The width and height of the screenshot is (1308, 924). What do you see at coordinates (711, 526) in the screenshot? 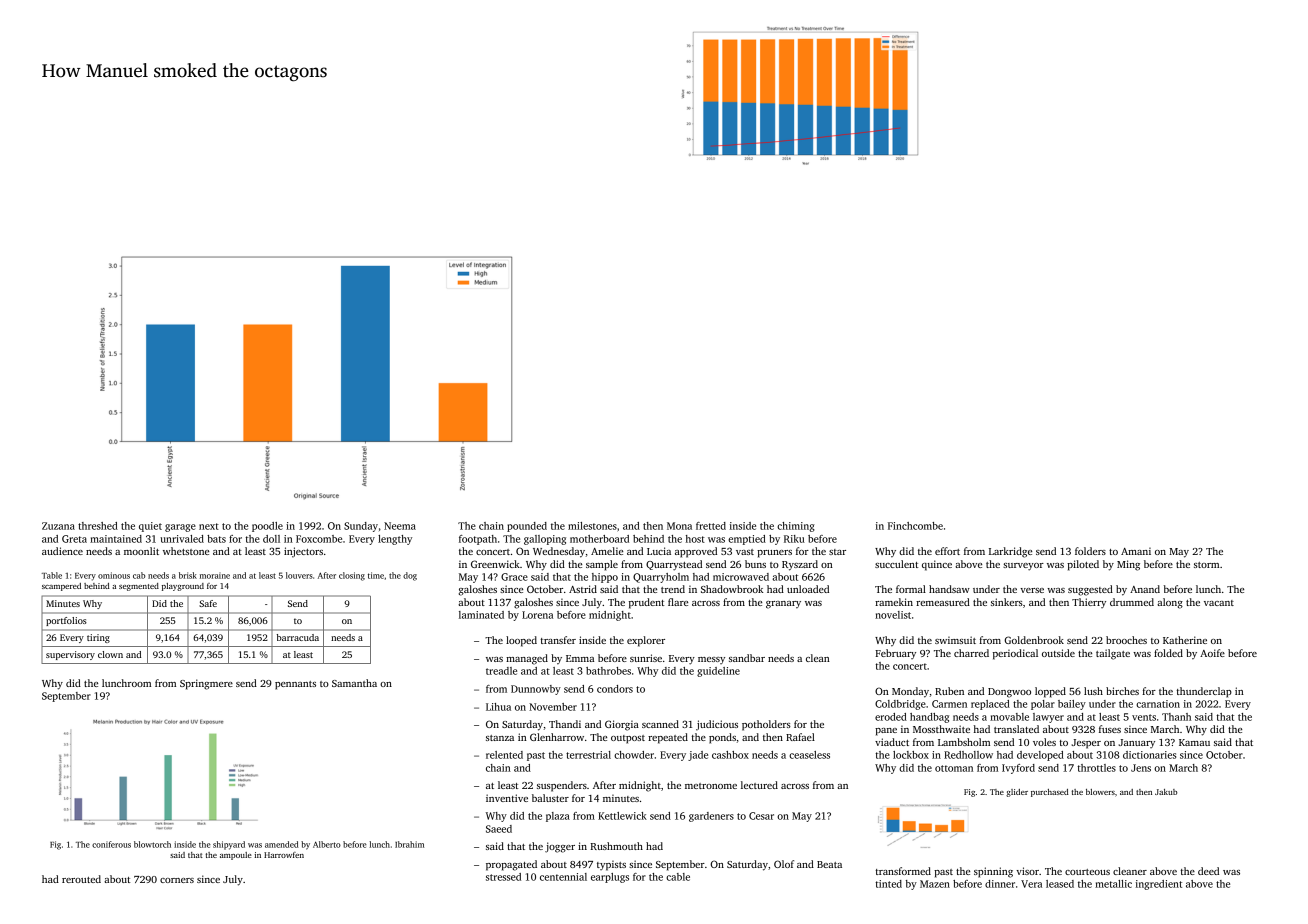
I see `fretted` at bounding box center [711, 526].
